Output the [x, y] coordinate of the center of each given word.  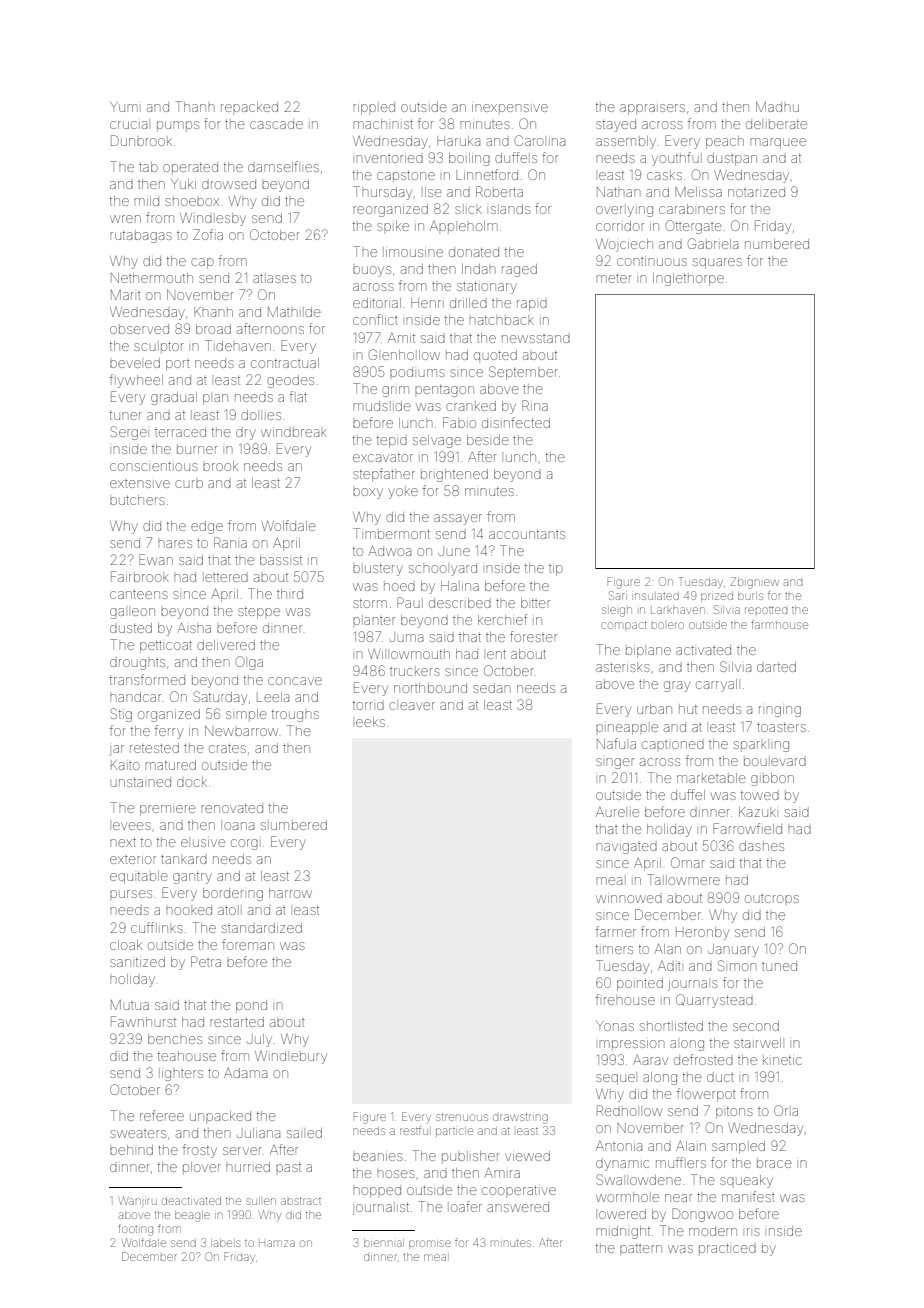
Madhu [777, 107]
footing [135, 1230]
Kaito [125, 765]
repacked [249, 107]
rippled [374, 108]
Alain [691, 1146]
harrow [290, 893]
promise [430, 1244]
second [756, 1026]
